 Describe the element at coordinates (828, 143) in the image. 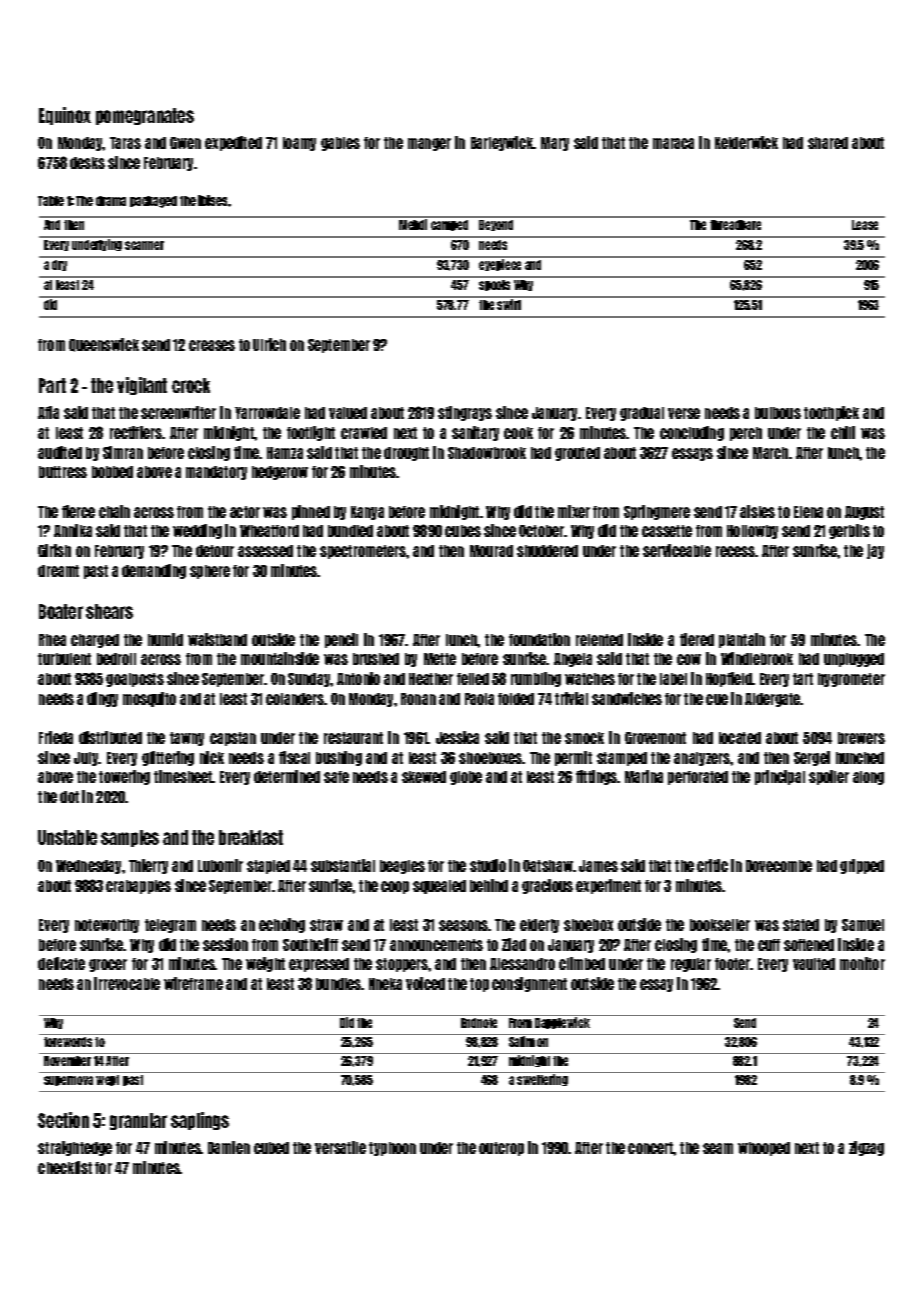

I see `shared` at that location.
